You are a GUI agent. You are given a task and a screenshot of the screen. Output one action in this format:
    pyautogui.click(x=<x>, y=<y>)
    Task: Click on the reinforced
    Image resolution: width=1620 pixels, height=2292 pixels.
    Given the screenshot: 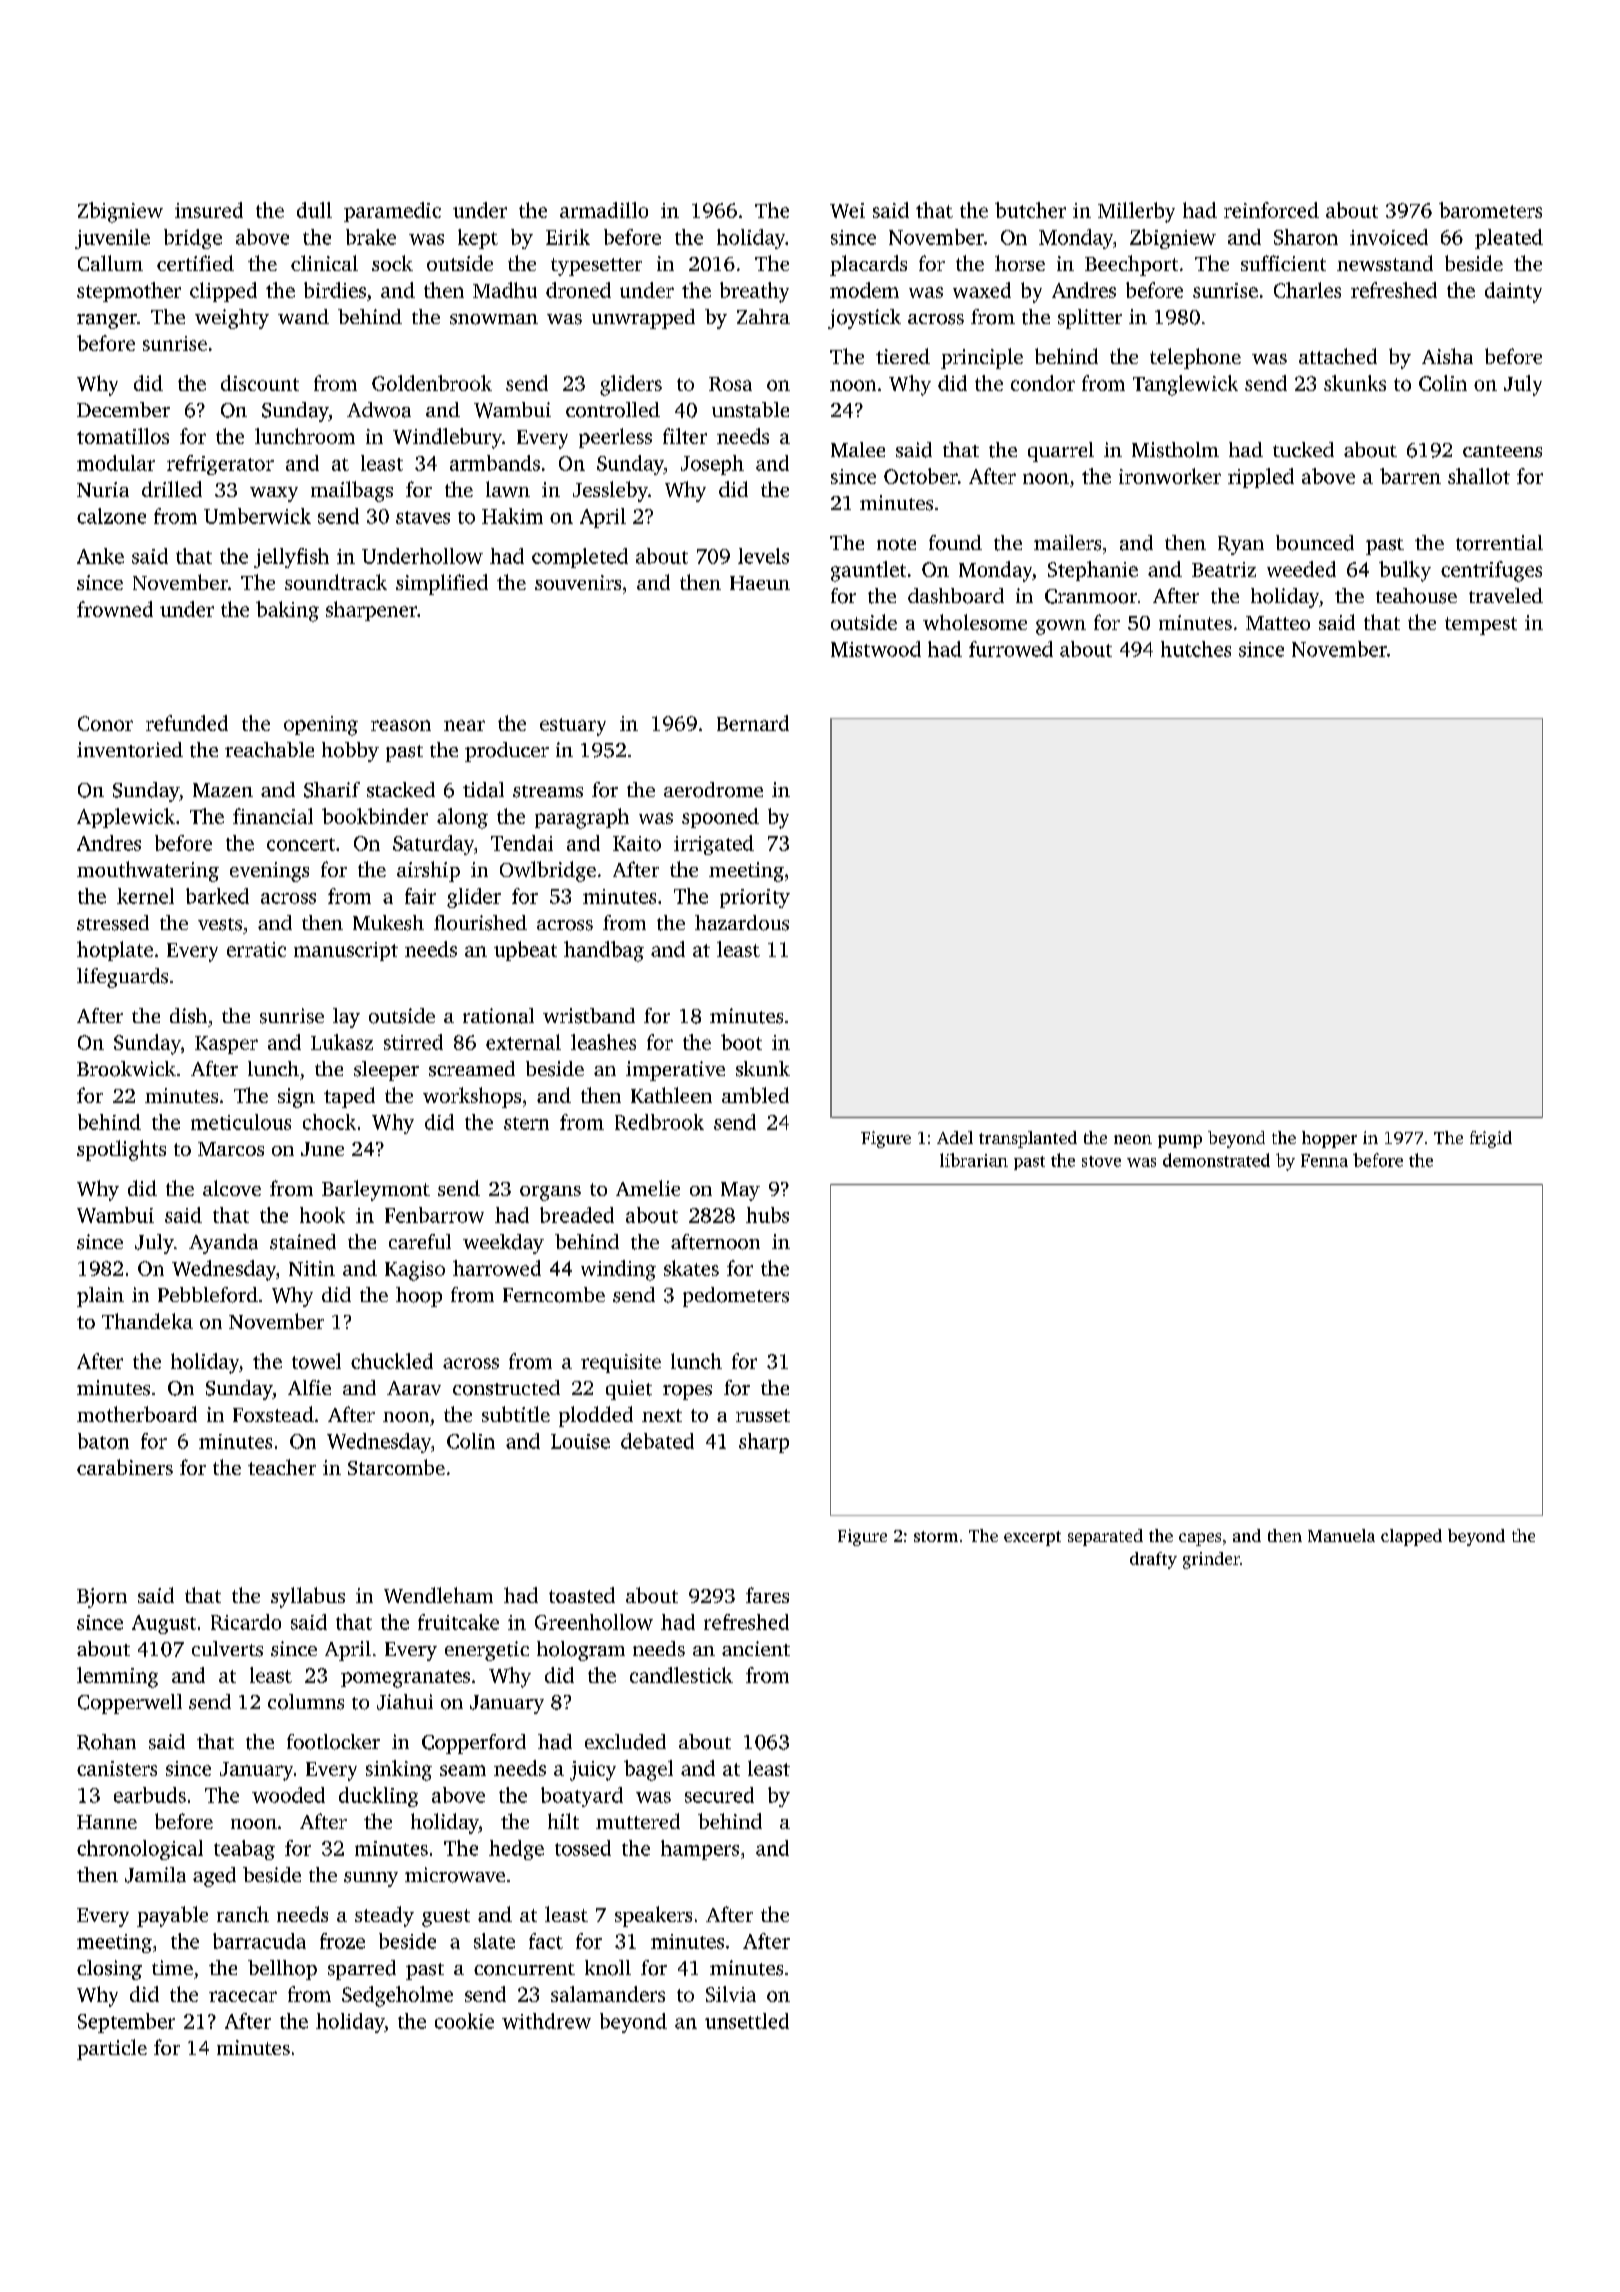 What is the action you would take?
    pyautogui.click(x=1271, y=210)
